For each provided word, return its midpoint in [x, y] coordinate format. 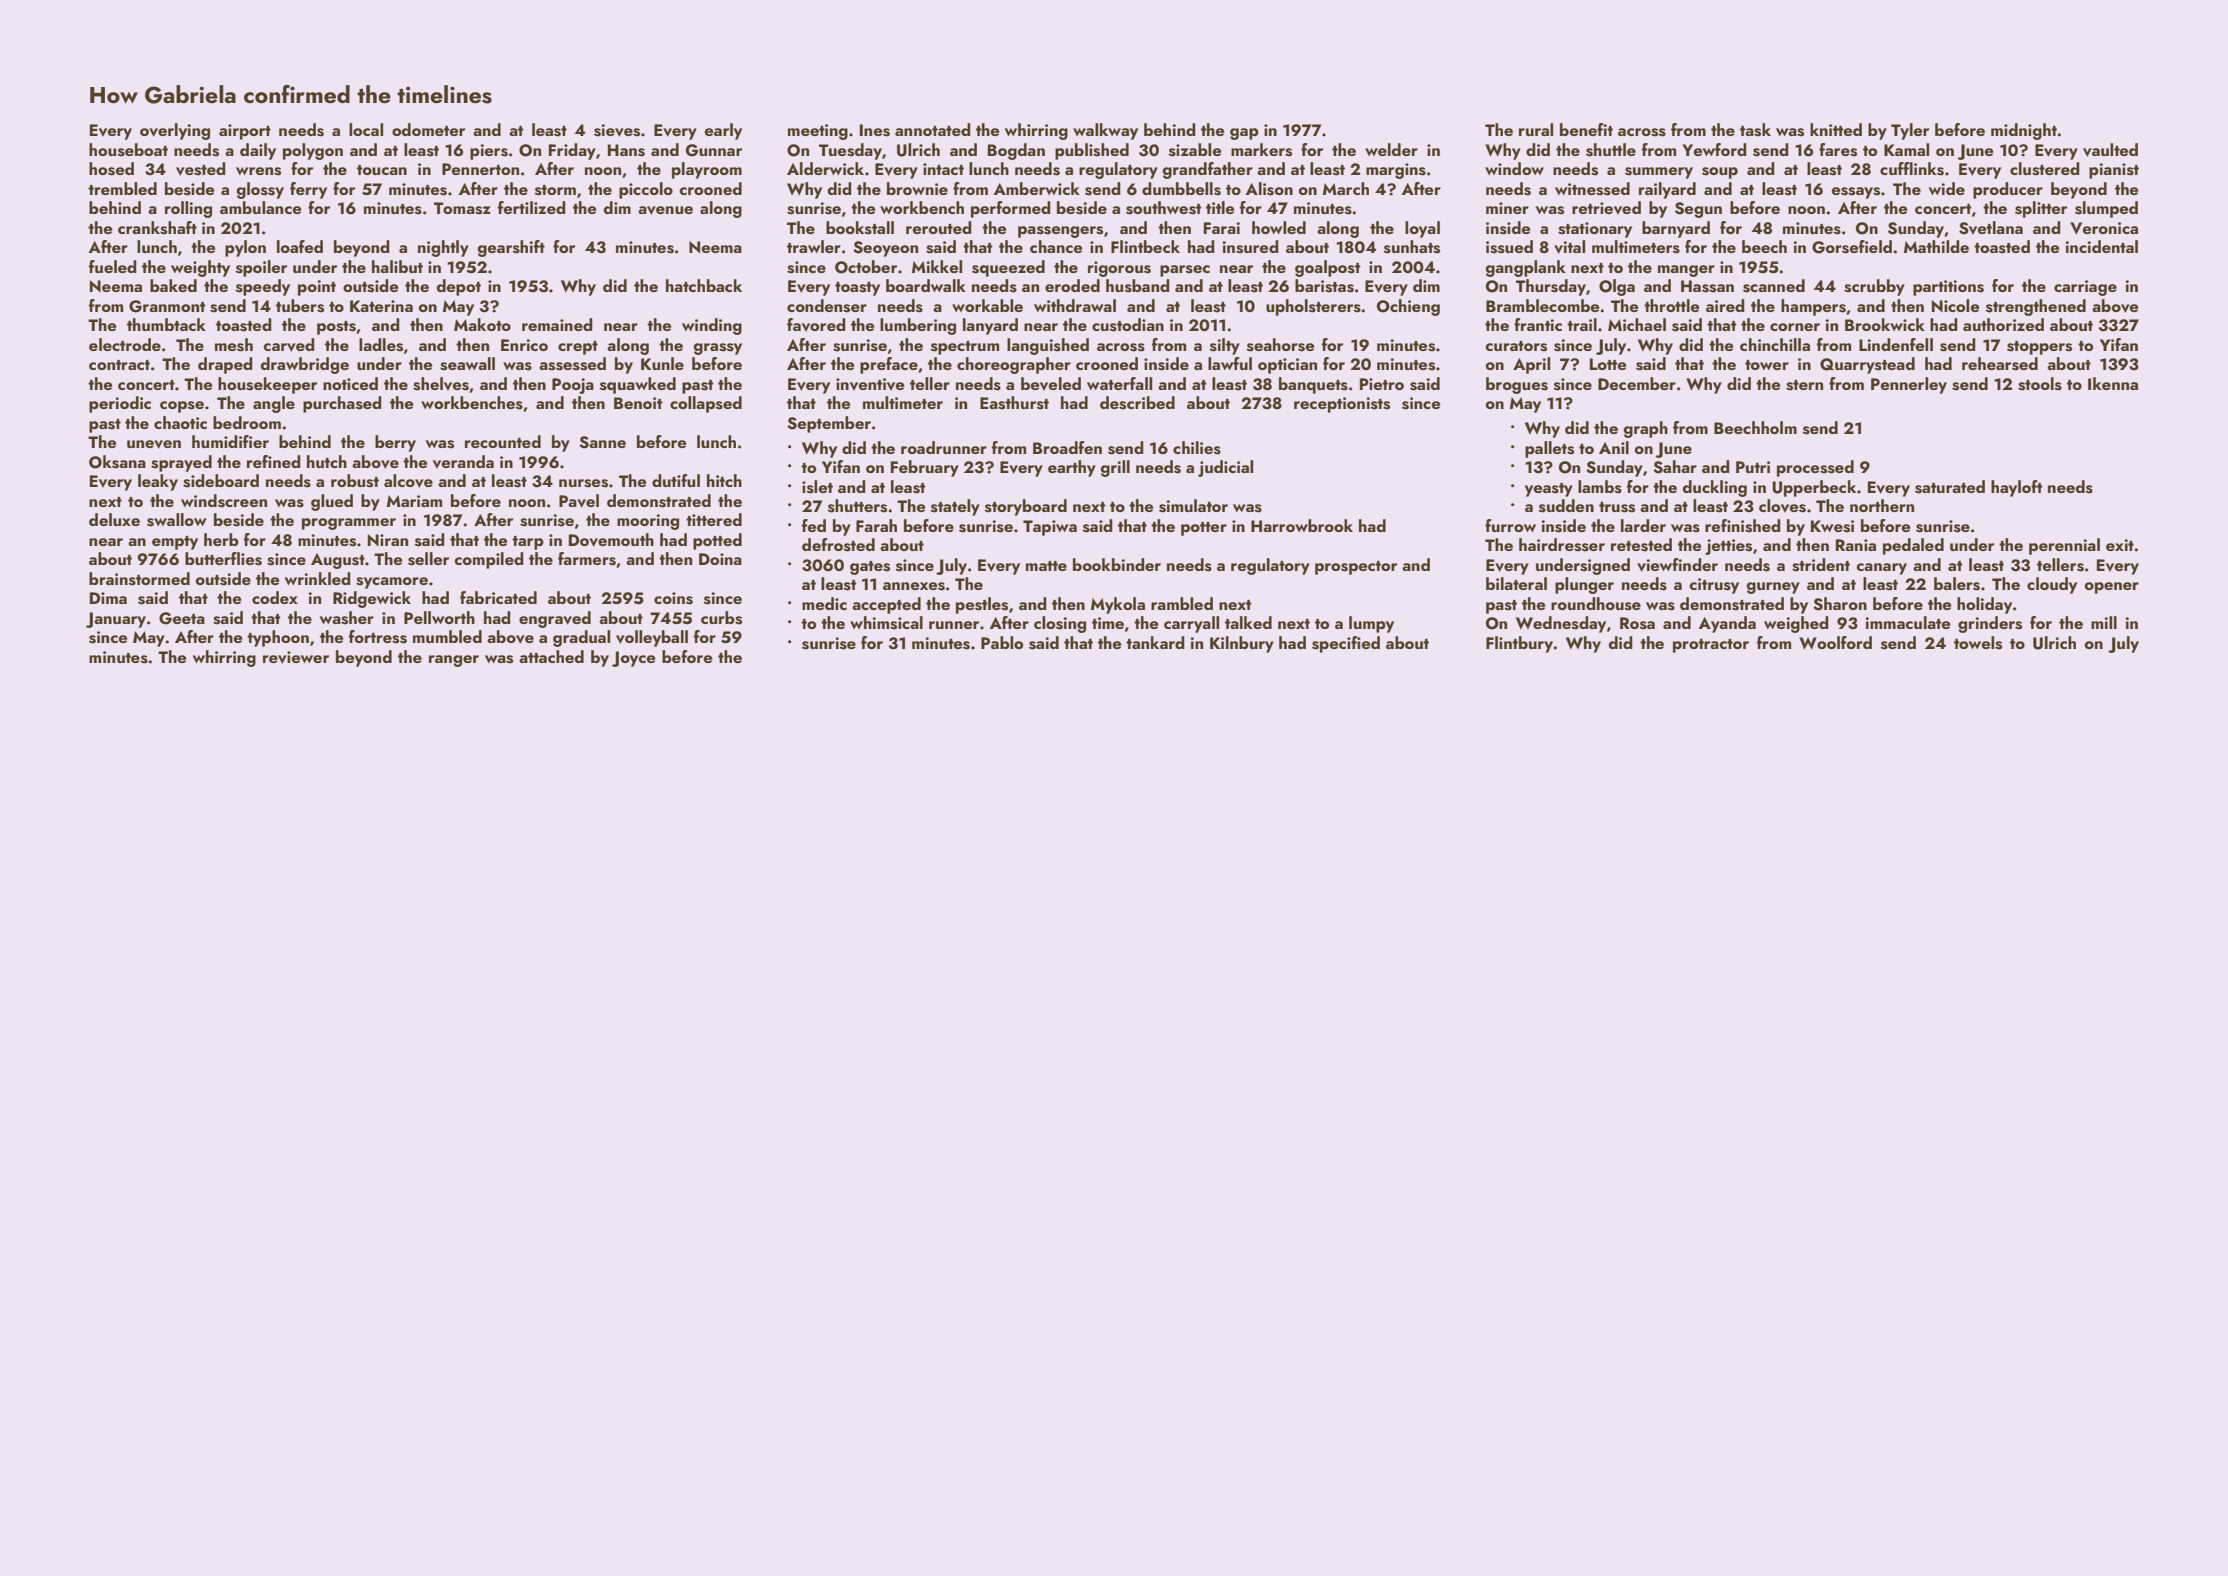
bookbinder [1117, 564]
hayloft [2016, 488]
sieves [617, 130]
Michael [1637, 324]
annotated [933, 129]
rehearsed [2000, 364]
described [1137, 403]
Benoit [638, 403]
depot [459, 287]
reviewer [296, 657]
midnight [2024, 131]
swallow [177, 520]
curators [1516, 346]
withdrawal [1075, 305]
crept [578, 348]
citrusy [1714, 586]
